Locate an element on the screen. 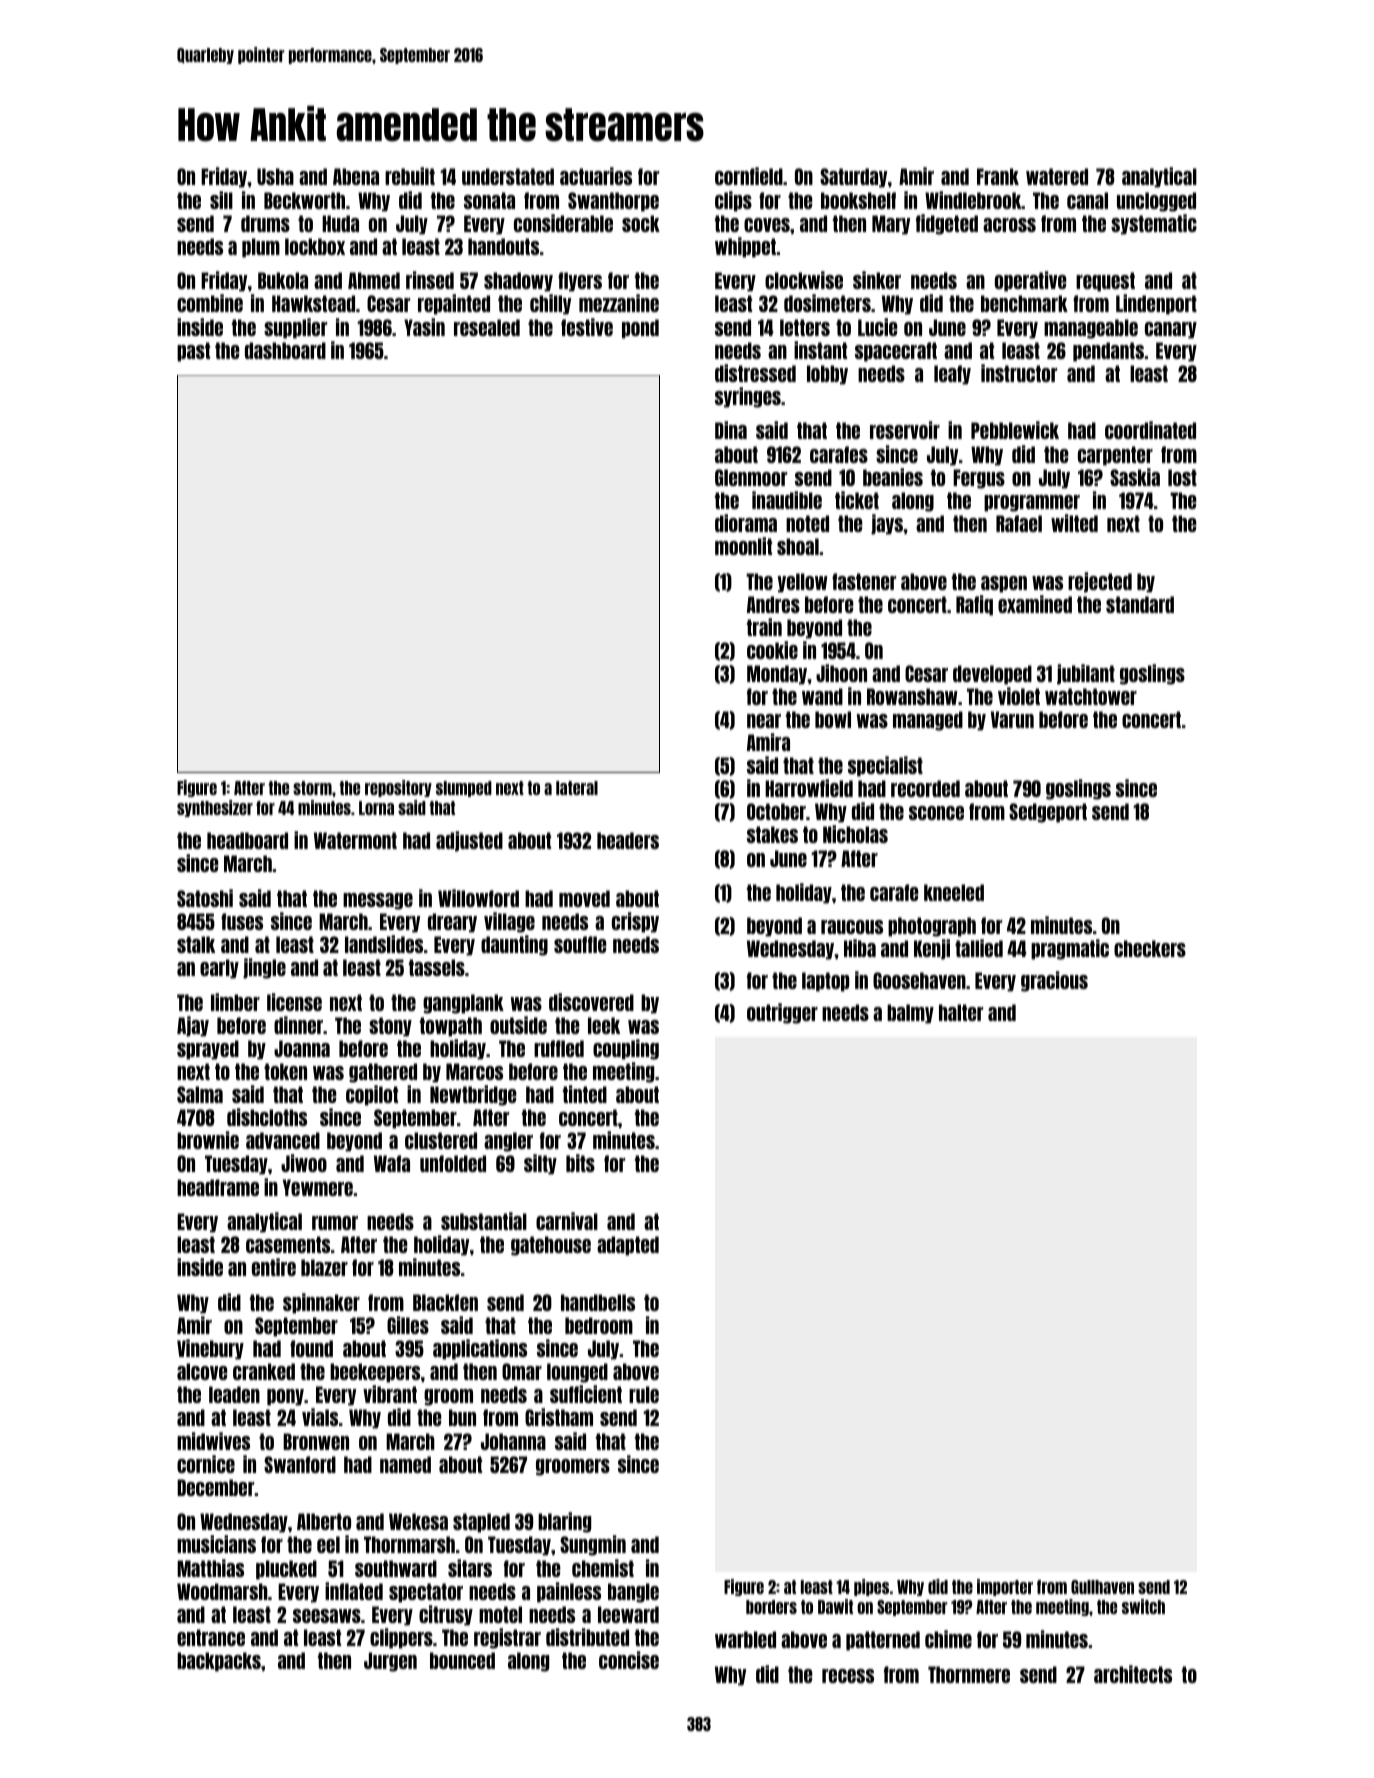 The height and width of the screenshot is (1778, 1374). Frank is located at coordinates (998, 176).
